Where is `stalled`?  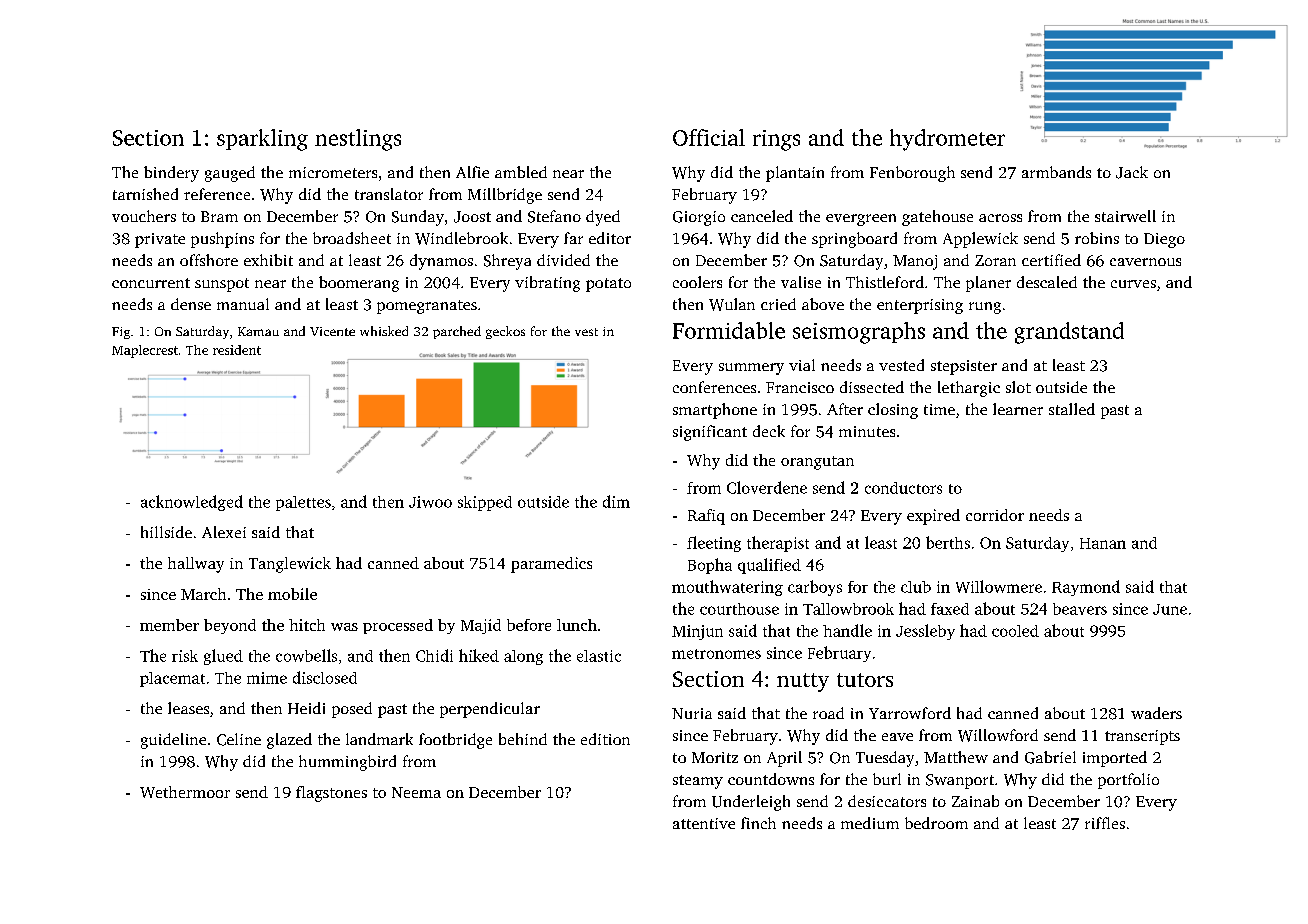
stalled is located at coordinates (1072, 409).
